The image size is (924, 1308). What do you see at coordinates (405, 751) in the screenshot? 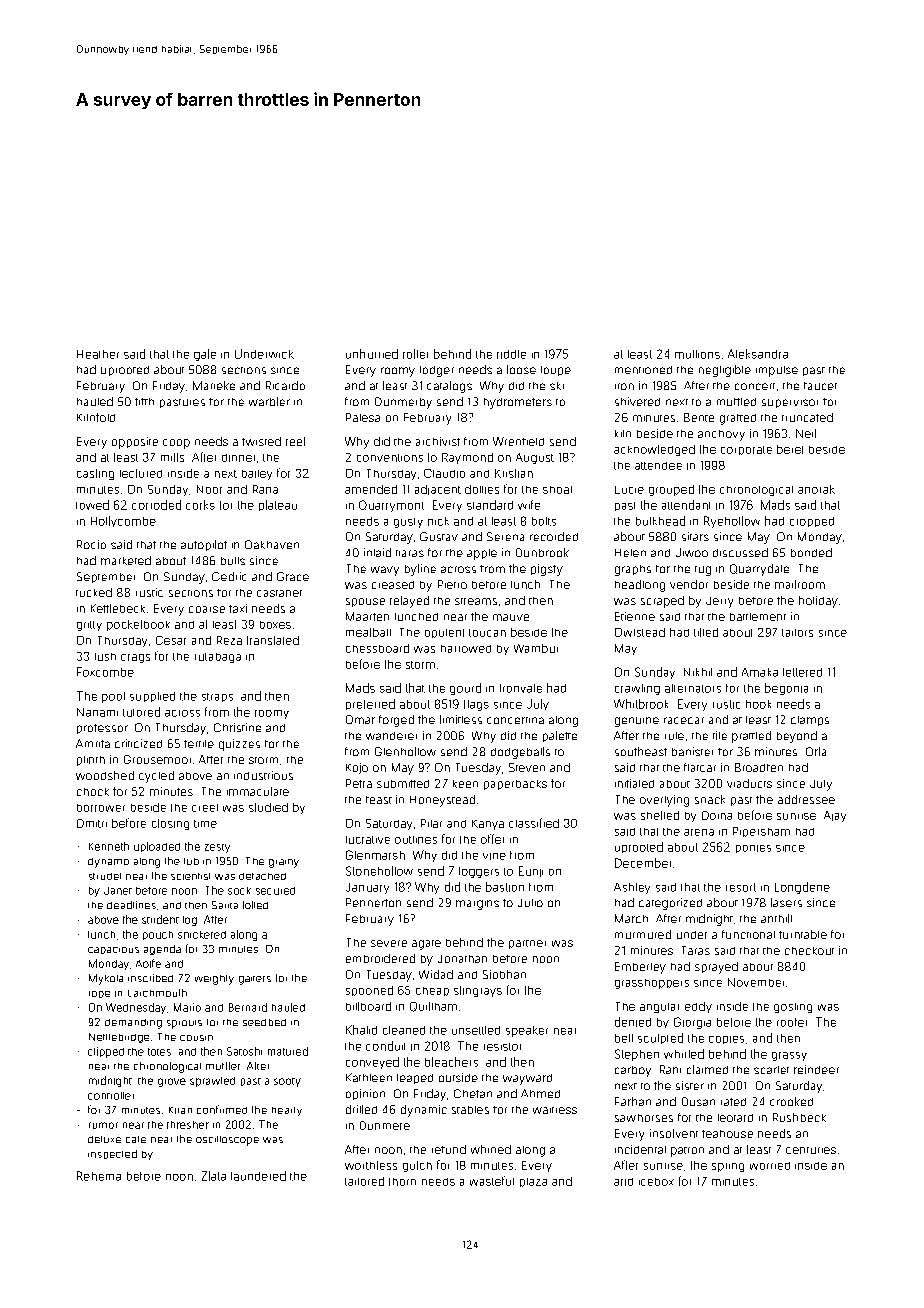
I see `Glenhollow` at bounding box center [405, 751].
